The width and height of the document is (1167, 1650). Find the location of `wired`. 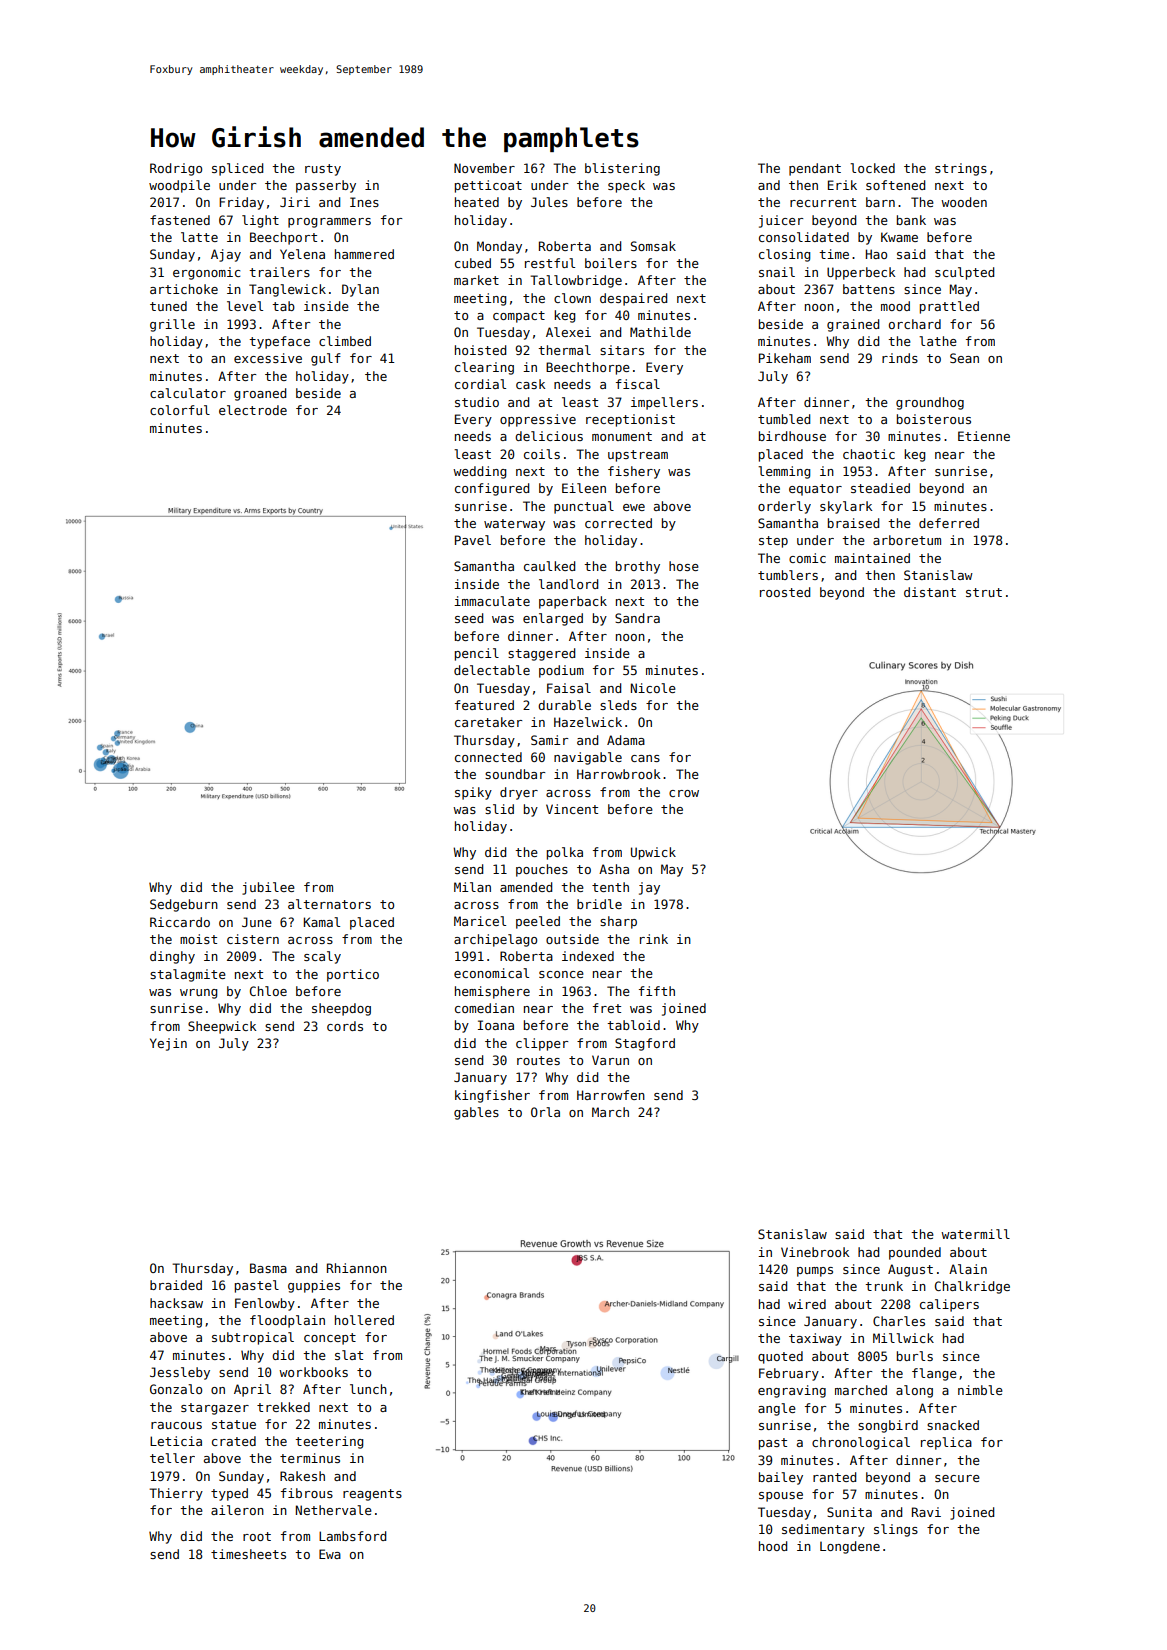

wired is located at coordinates (807, 1304).
